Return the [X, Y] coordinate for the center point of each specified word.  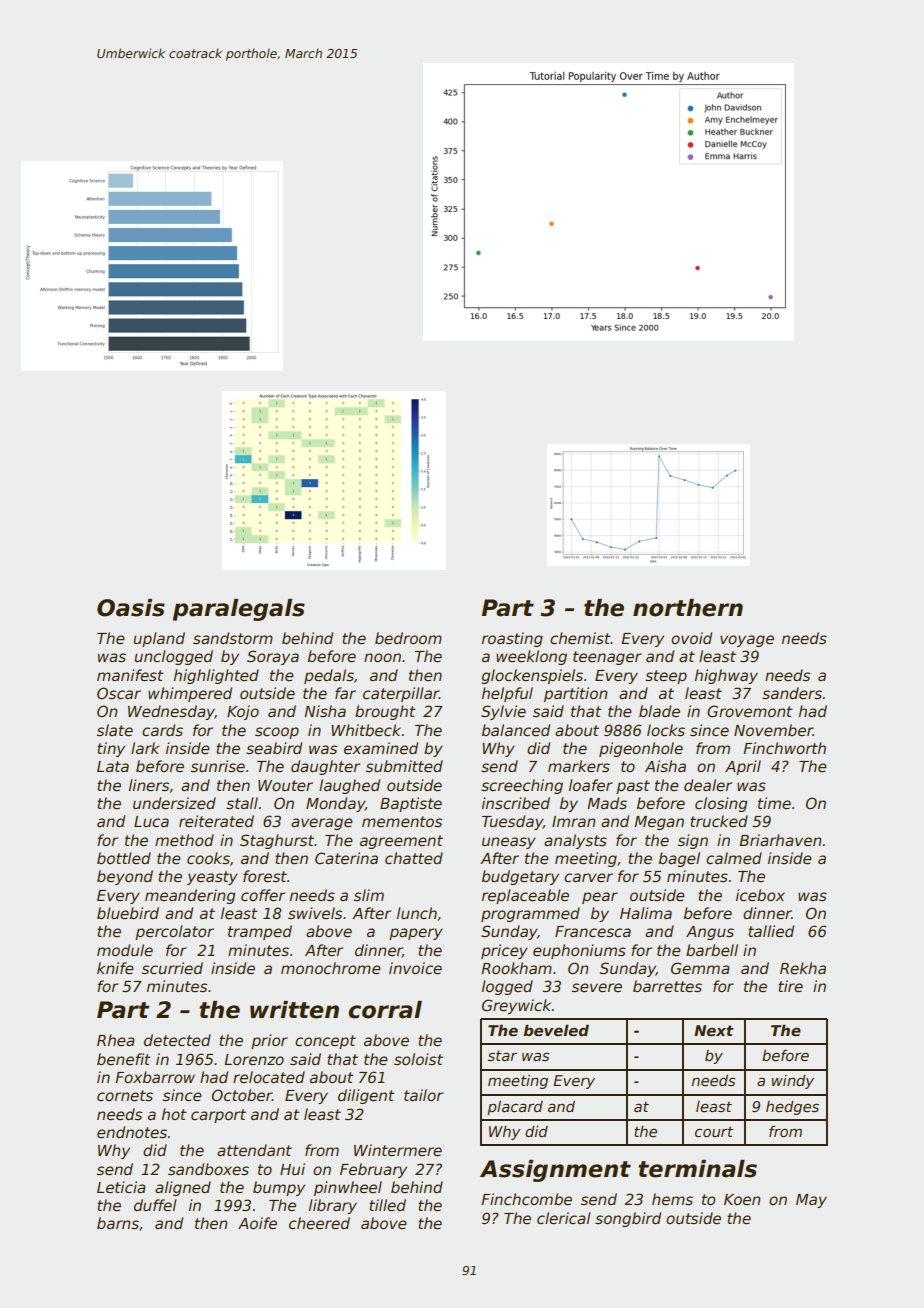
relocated [269, 1077]
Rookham [516, 968]
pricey [504, 951]
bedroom [408, 638]
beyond [125, 877]
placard [515, 1108]
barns [118, 1223]
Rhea [116, 1040]
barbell [712, 950]
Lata [113, 766]
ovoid [691, 638]
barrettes [667, 986]
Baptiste [411, 804]
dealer [708, 785]
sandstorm [233, 638]
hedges [792, 1108]
